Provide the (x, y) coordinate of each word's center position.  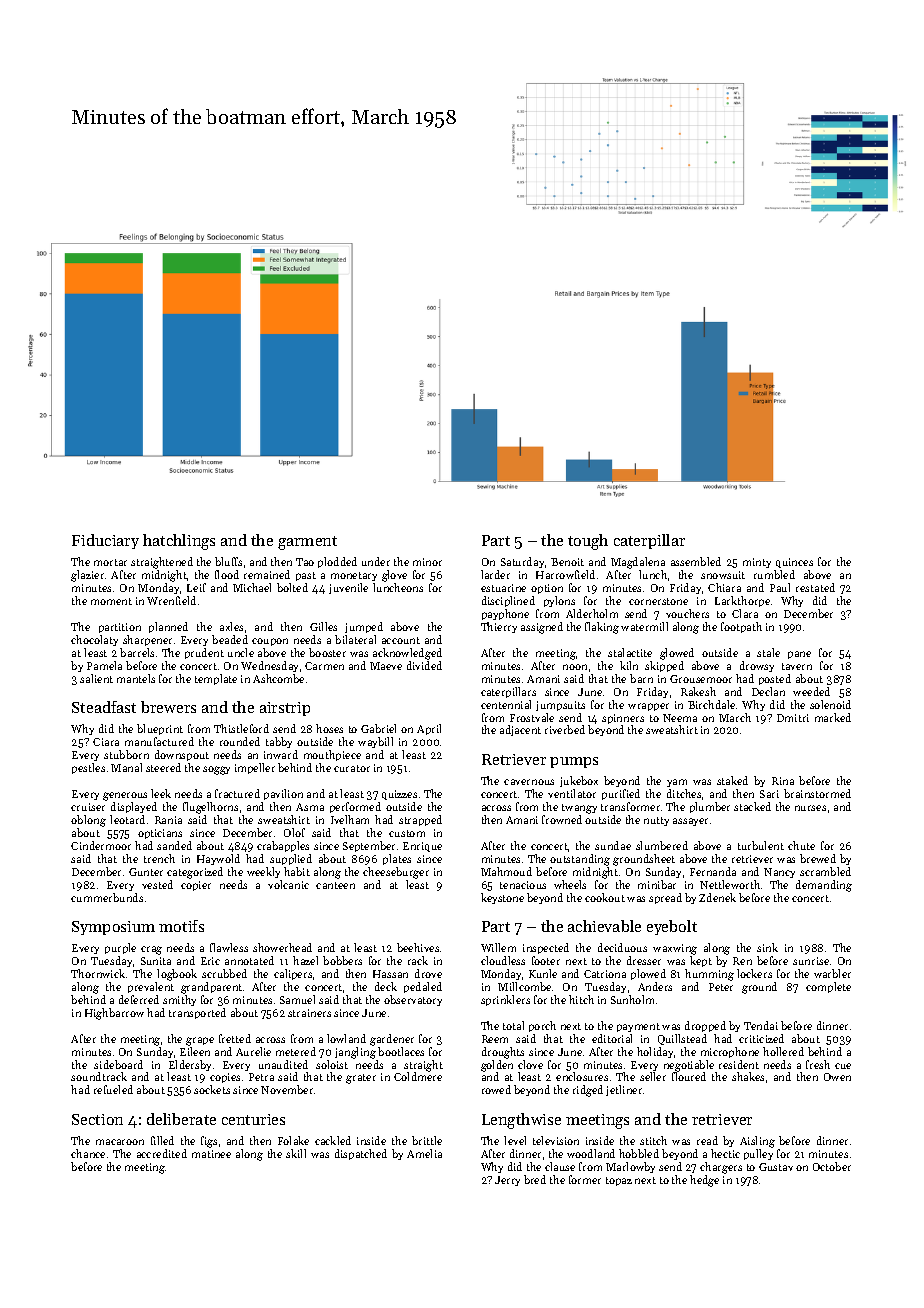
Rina (783, 781)
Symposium (113, 928)
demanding (824, 886)
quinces (794, 563)
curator (352, 768)
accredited (162, 1153)
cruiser (88, 807)
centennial (506, 704)
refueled (113, 1089)
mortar (110, 562)
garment (307, 543)
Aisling (757, 1142)
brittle (427, 1140)
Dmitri (793, 718)
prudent (204, 653)
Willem (498, 947)
